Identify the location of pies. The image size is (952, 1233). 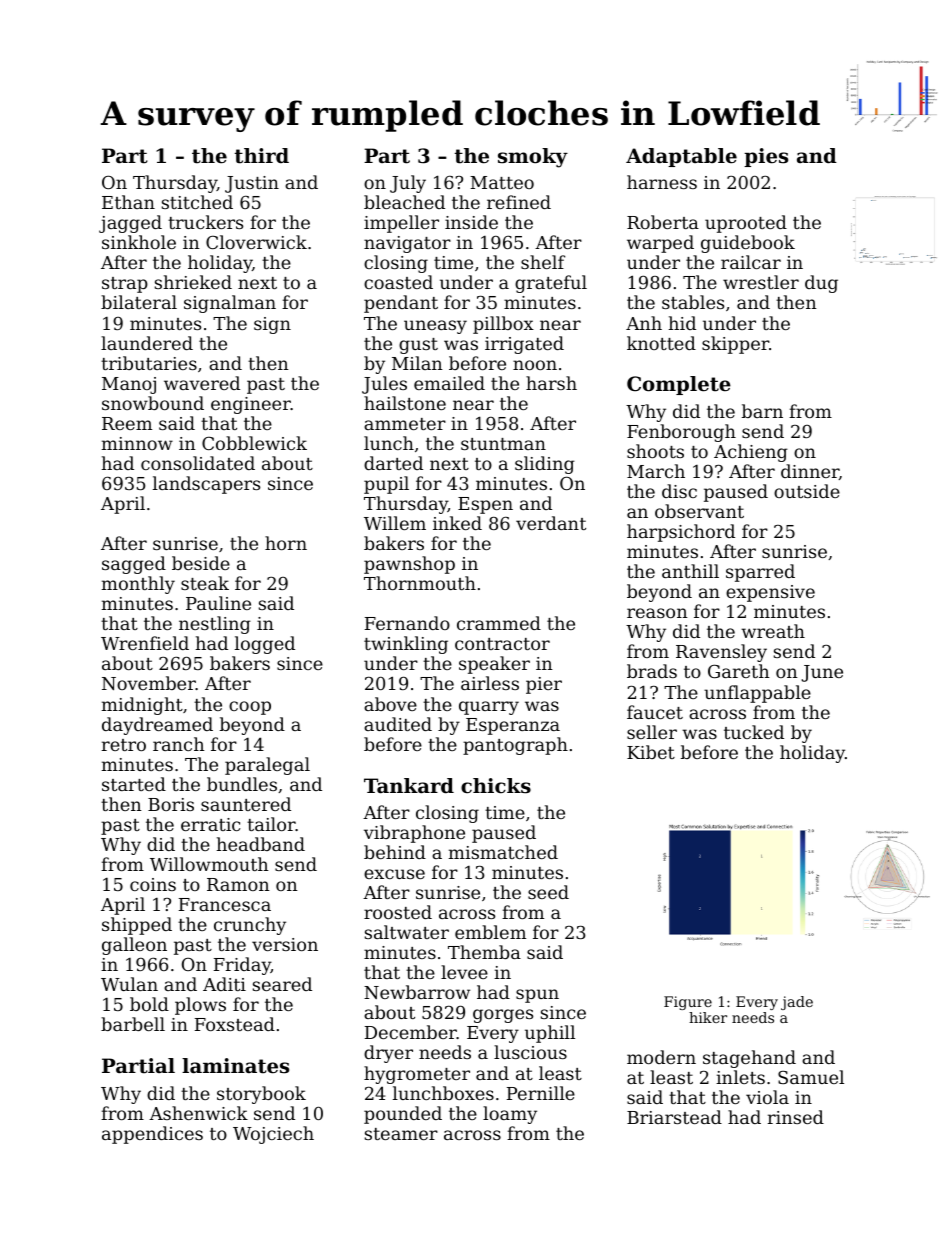
(766, 157).
